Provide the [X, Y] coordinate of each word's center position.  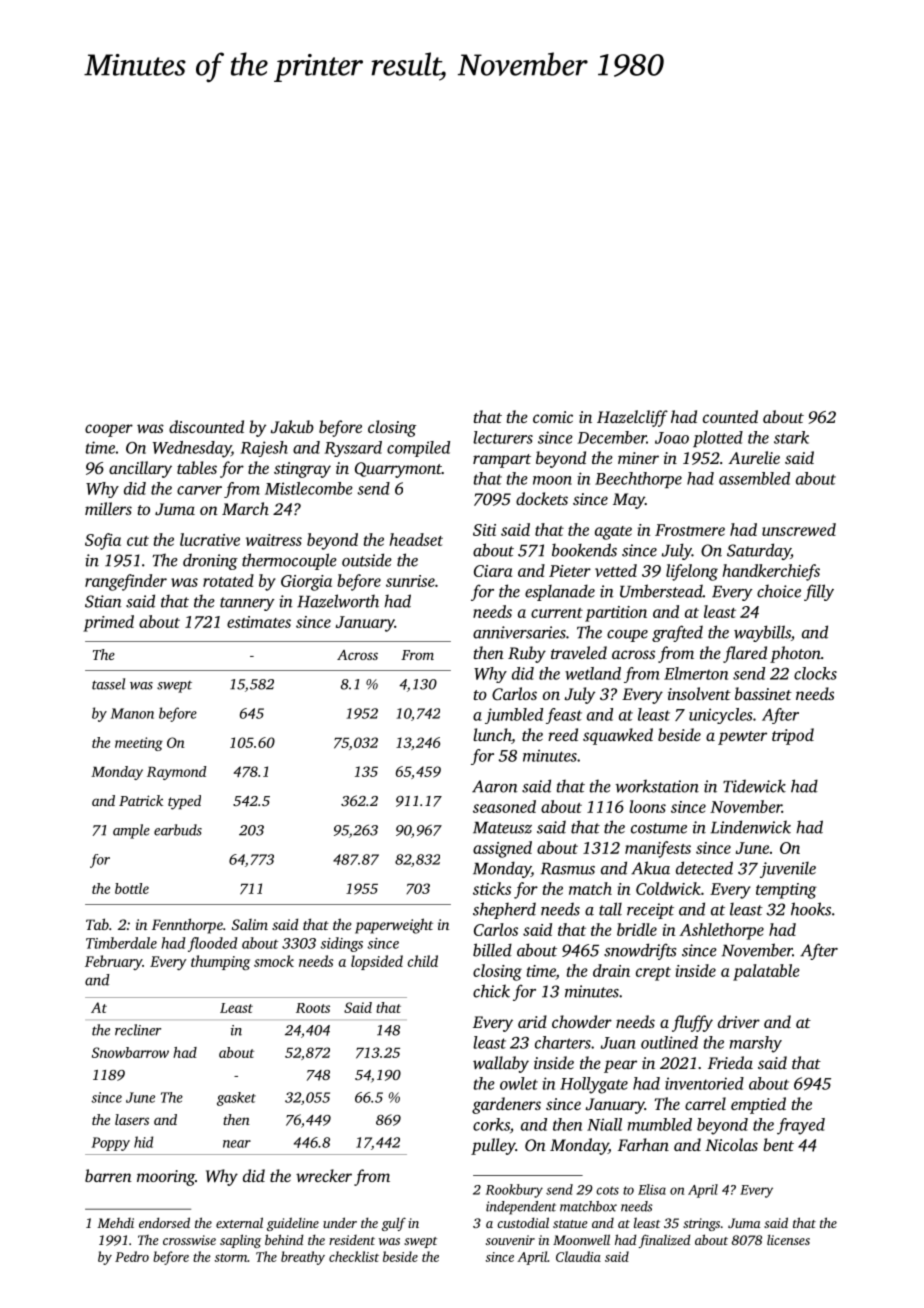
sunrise [410, 581]
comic [553, 417]
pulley [493, 1146]
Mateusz [502, 828]
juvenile [788, 870]
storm [230, 1257]
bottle [132, 888]
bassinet [763, 693]
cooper [109, 430]
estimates [259, 622]
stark [791, 437]
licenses [788, 1239]
